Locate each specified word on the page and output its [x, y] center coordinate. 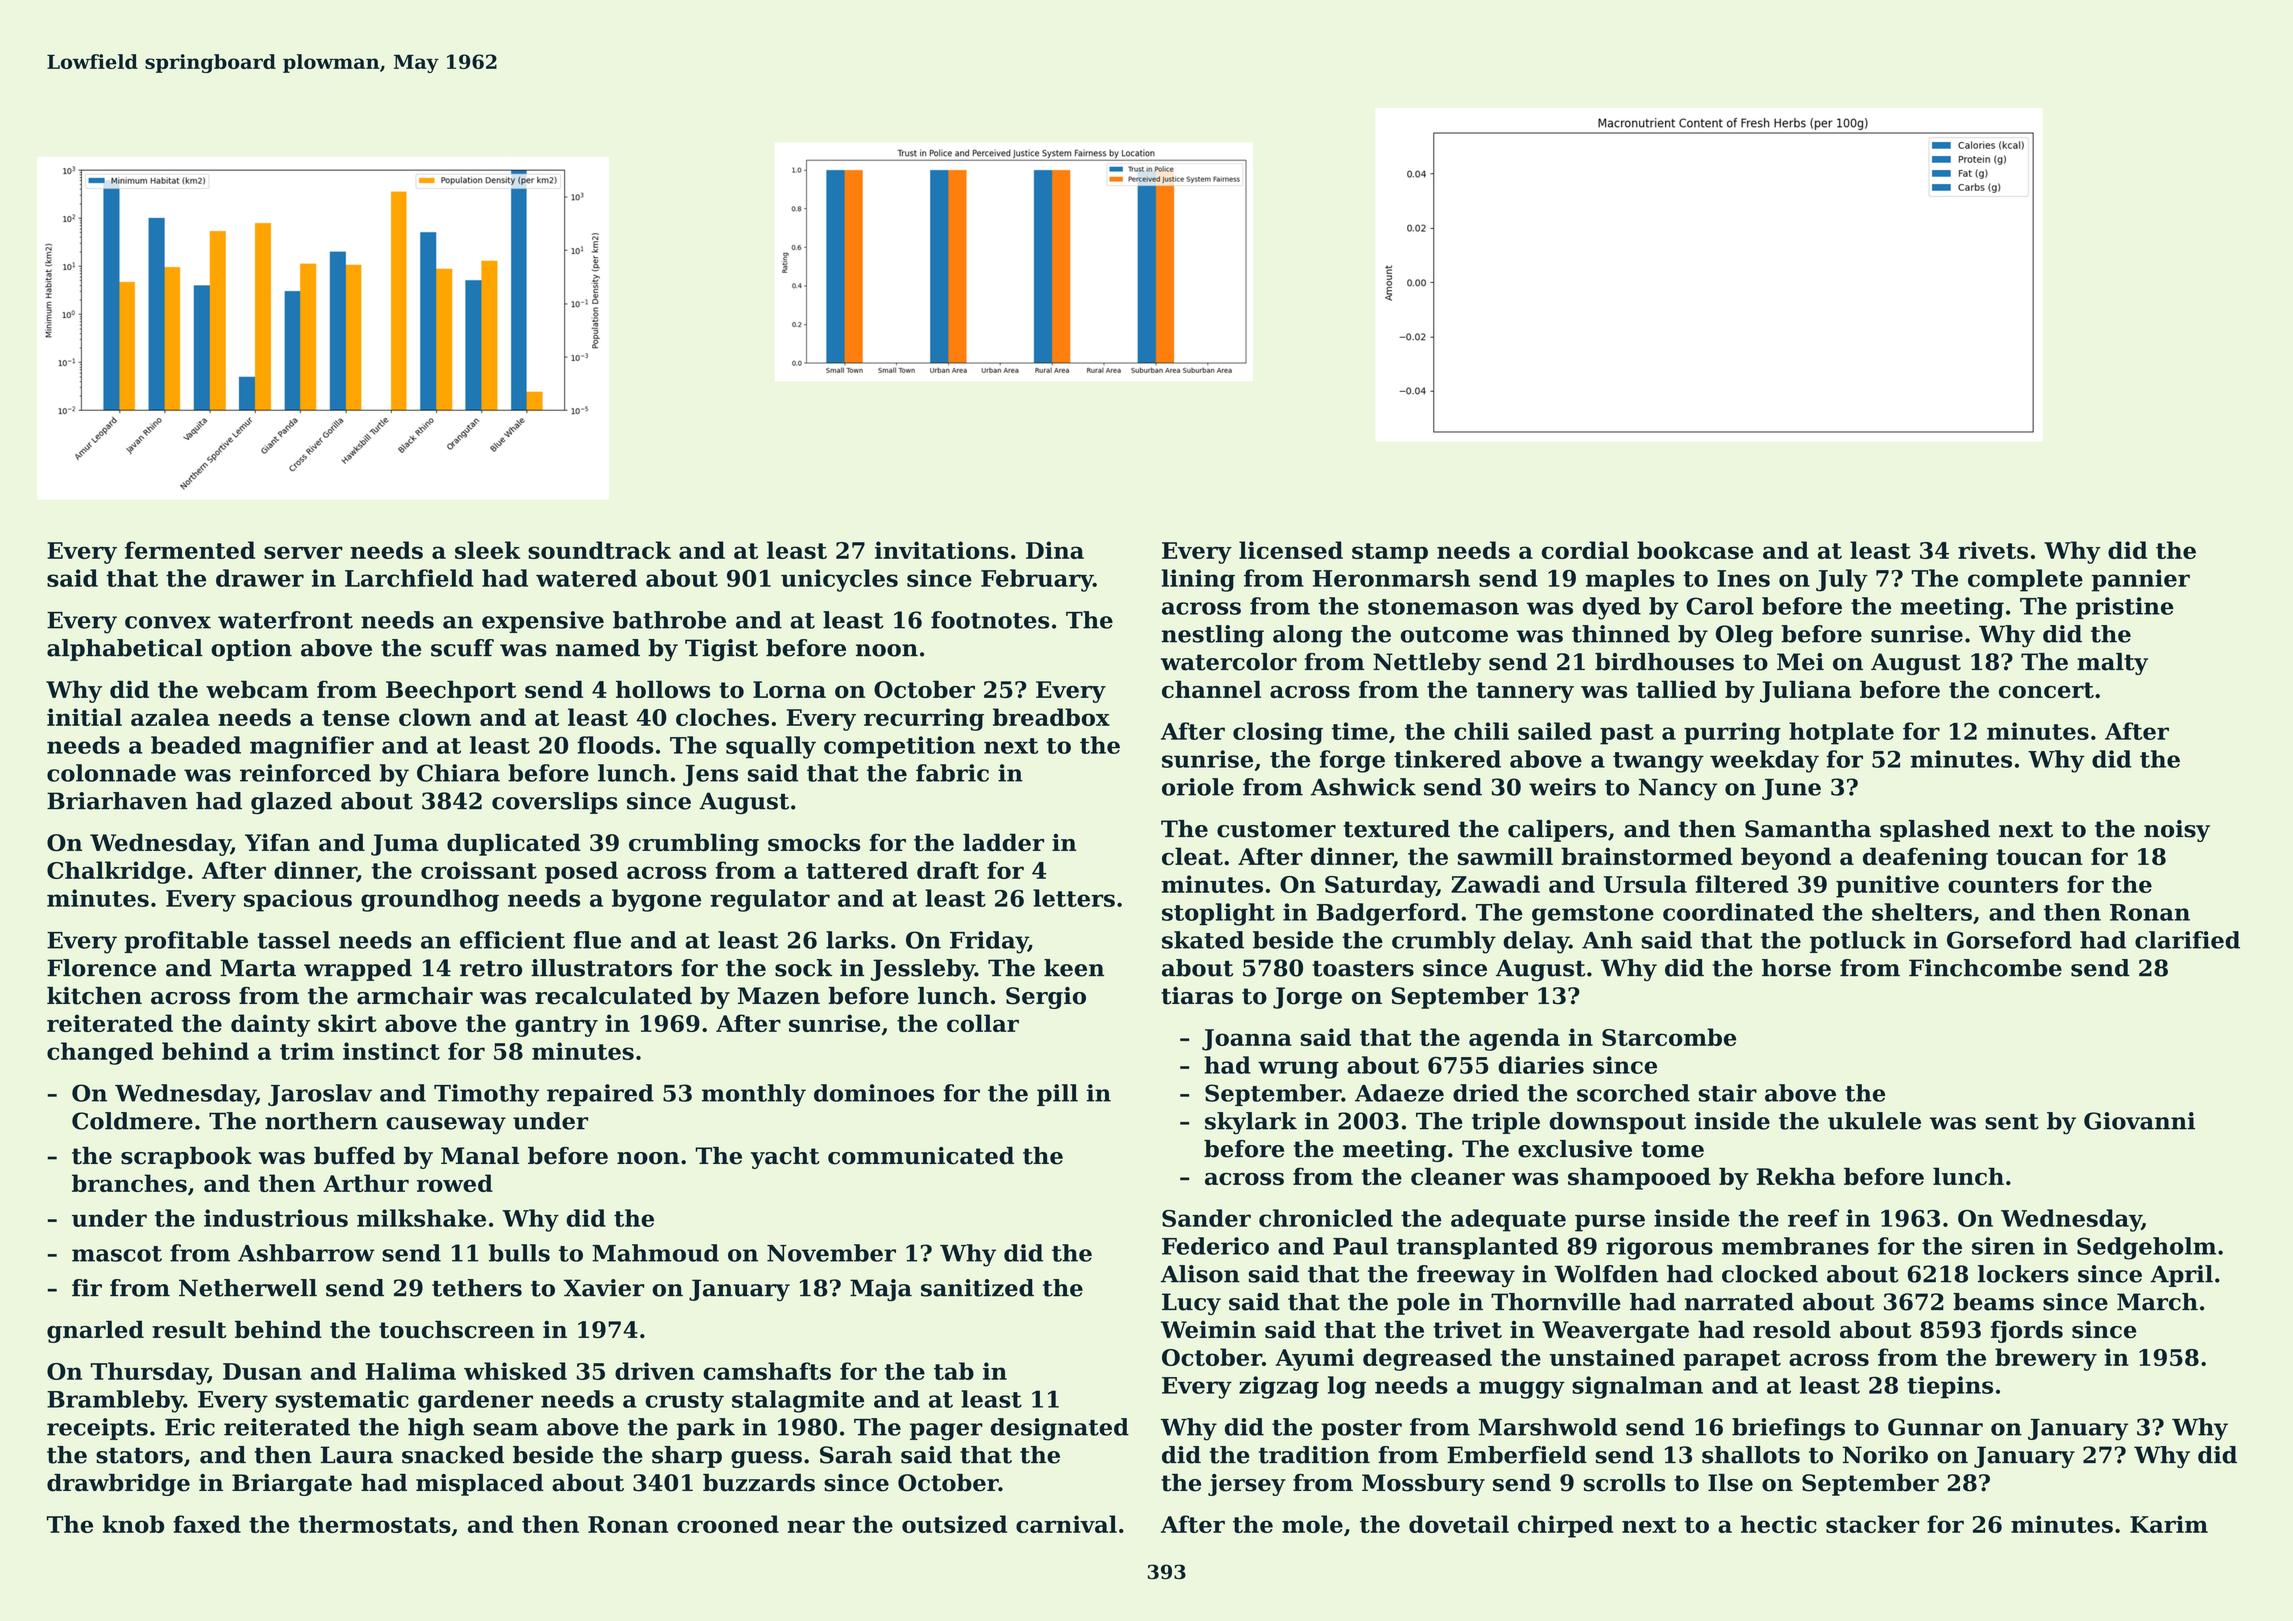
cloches [722, 717]
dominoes [874, 1093]
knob [133, 1524]
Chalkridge [116, 872]
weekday [1764, 761]
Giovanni [2139, 1121]
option [251, 650]
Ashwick [1363, 787]
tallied [1676, 689]
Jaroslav [320, 1095]
